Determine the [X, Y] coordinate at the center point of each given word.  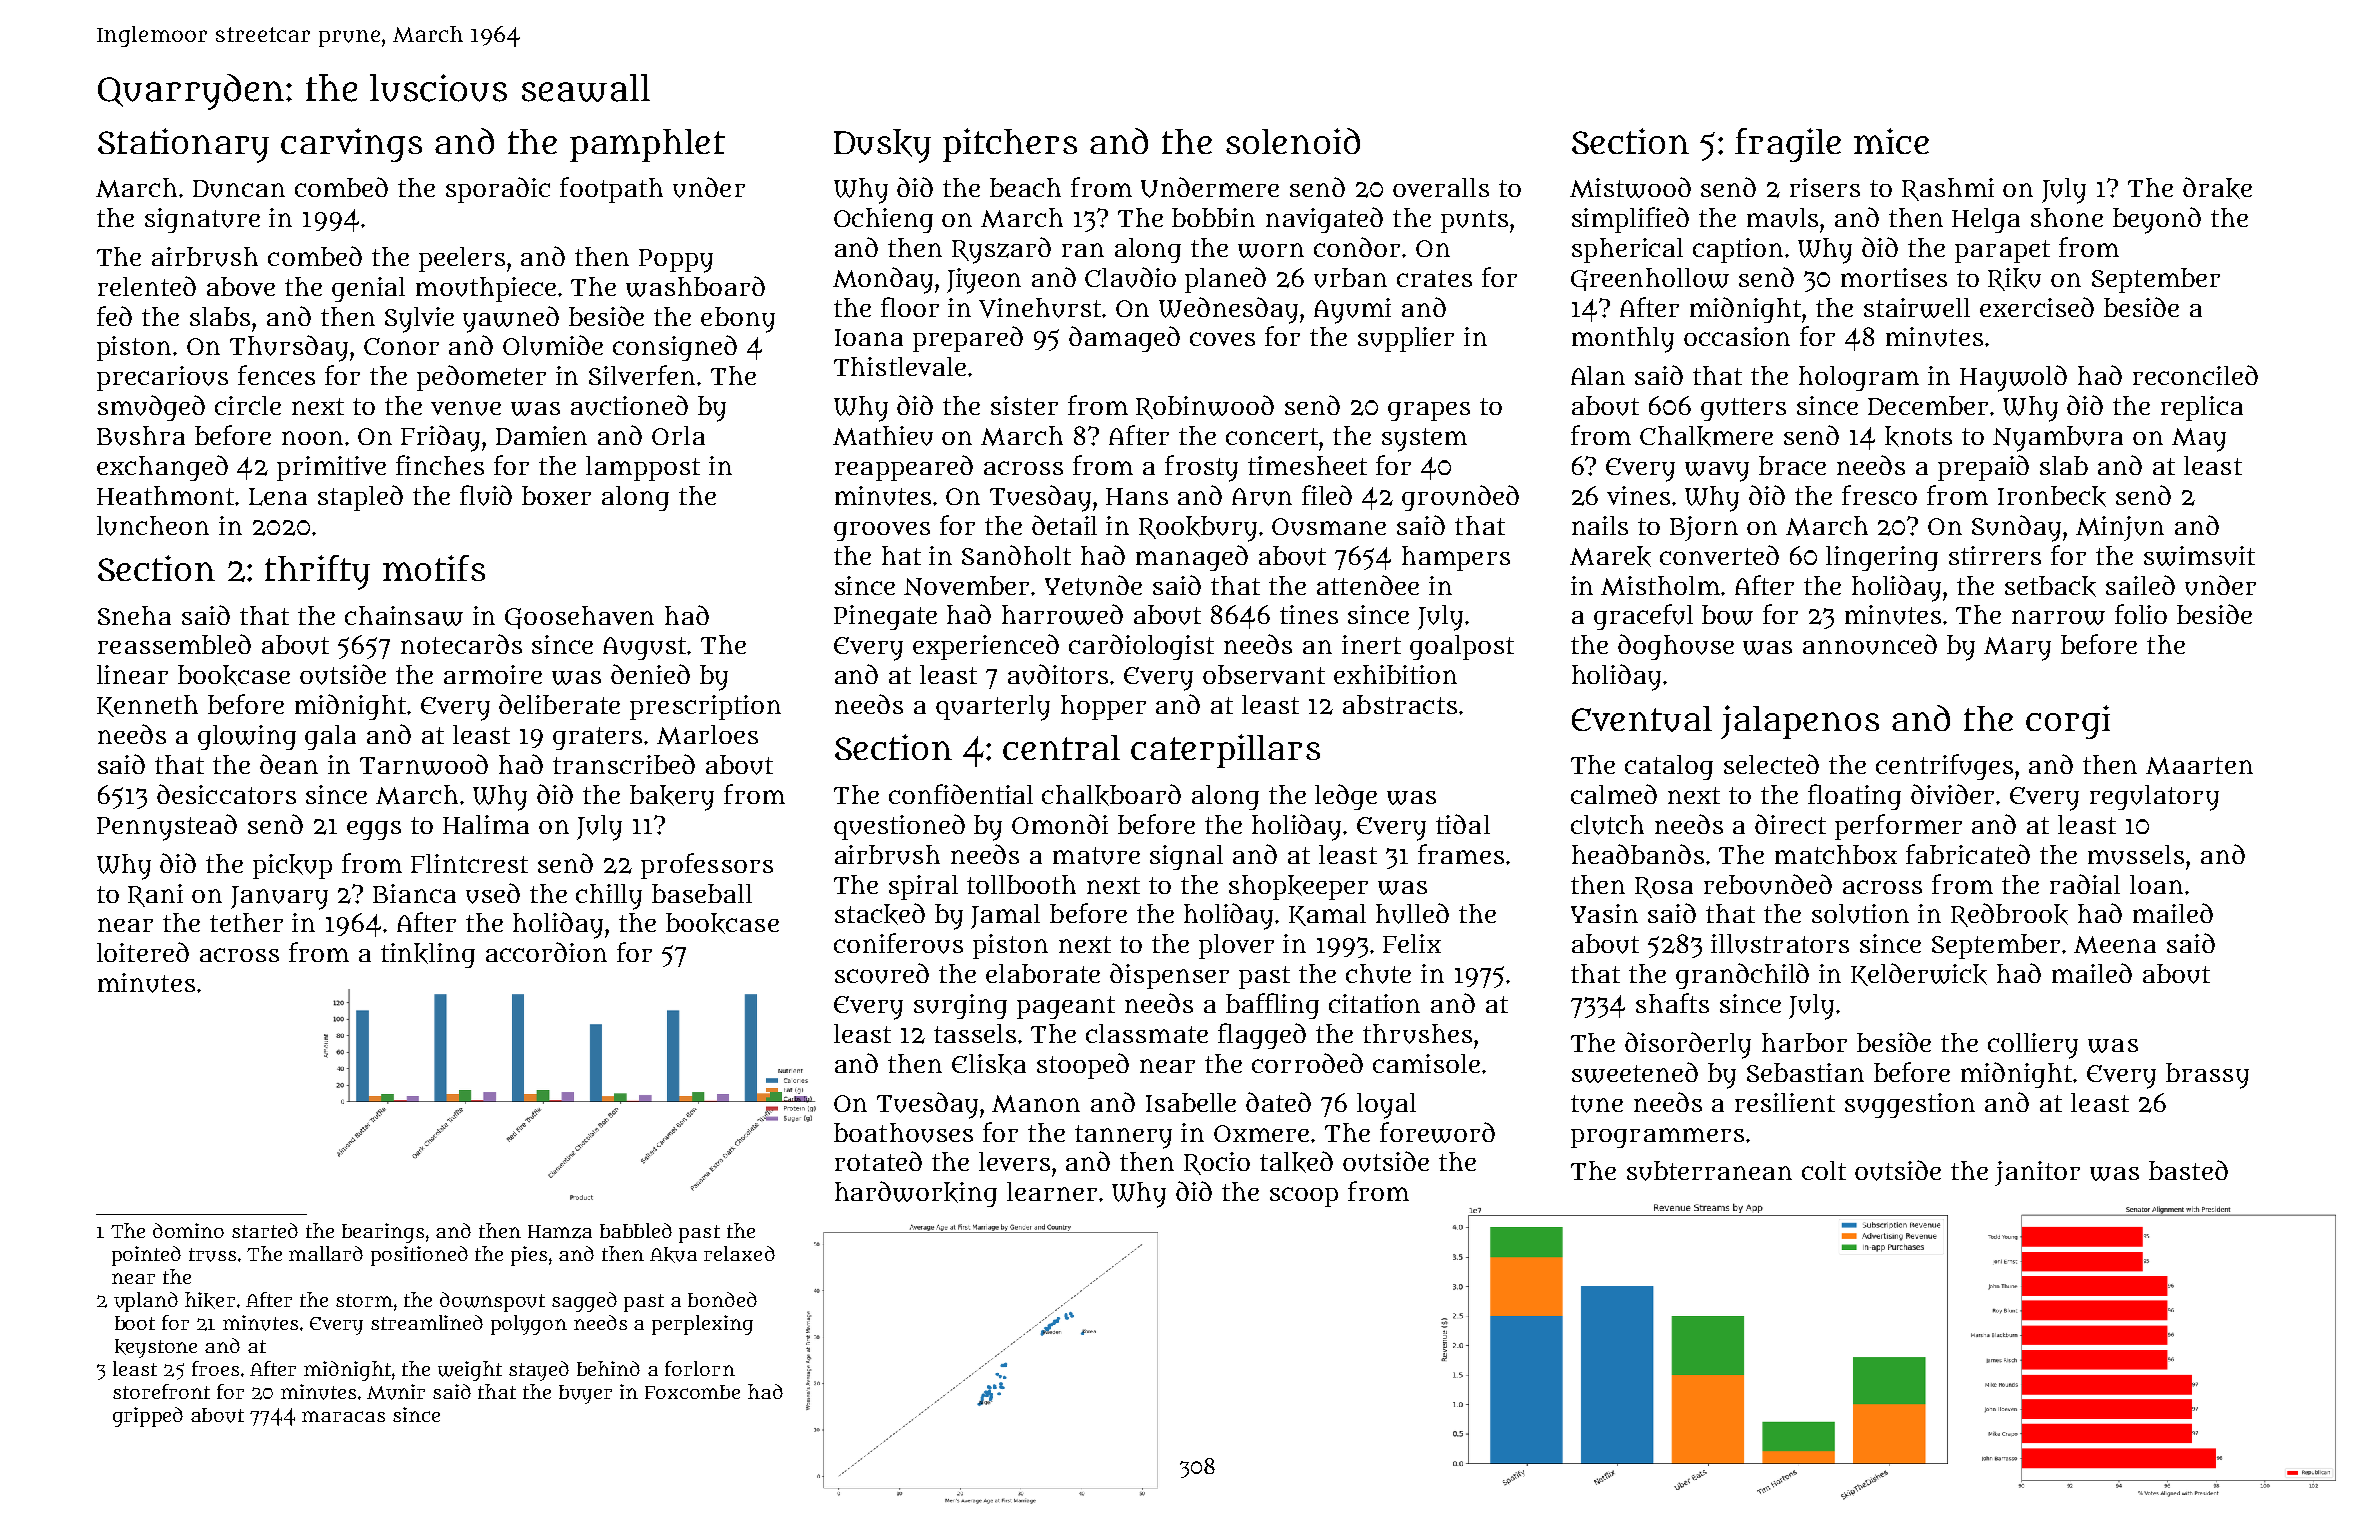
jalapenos [1800, 722]
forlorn [700, 1368]
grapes [1429, 411]
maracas [343, 1416]
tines [1309, 614]
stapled [360, 498]
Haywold [2013, 378]
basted [2188, 1170]
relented [147, 286]
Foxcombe [692, 1392]
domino [188, 1230]
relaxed [739, 1253]
